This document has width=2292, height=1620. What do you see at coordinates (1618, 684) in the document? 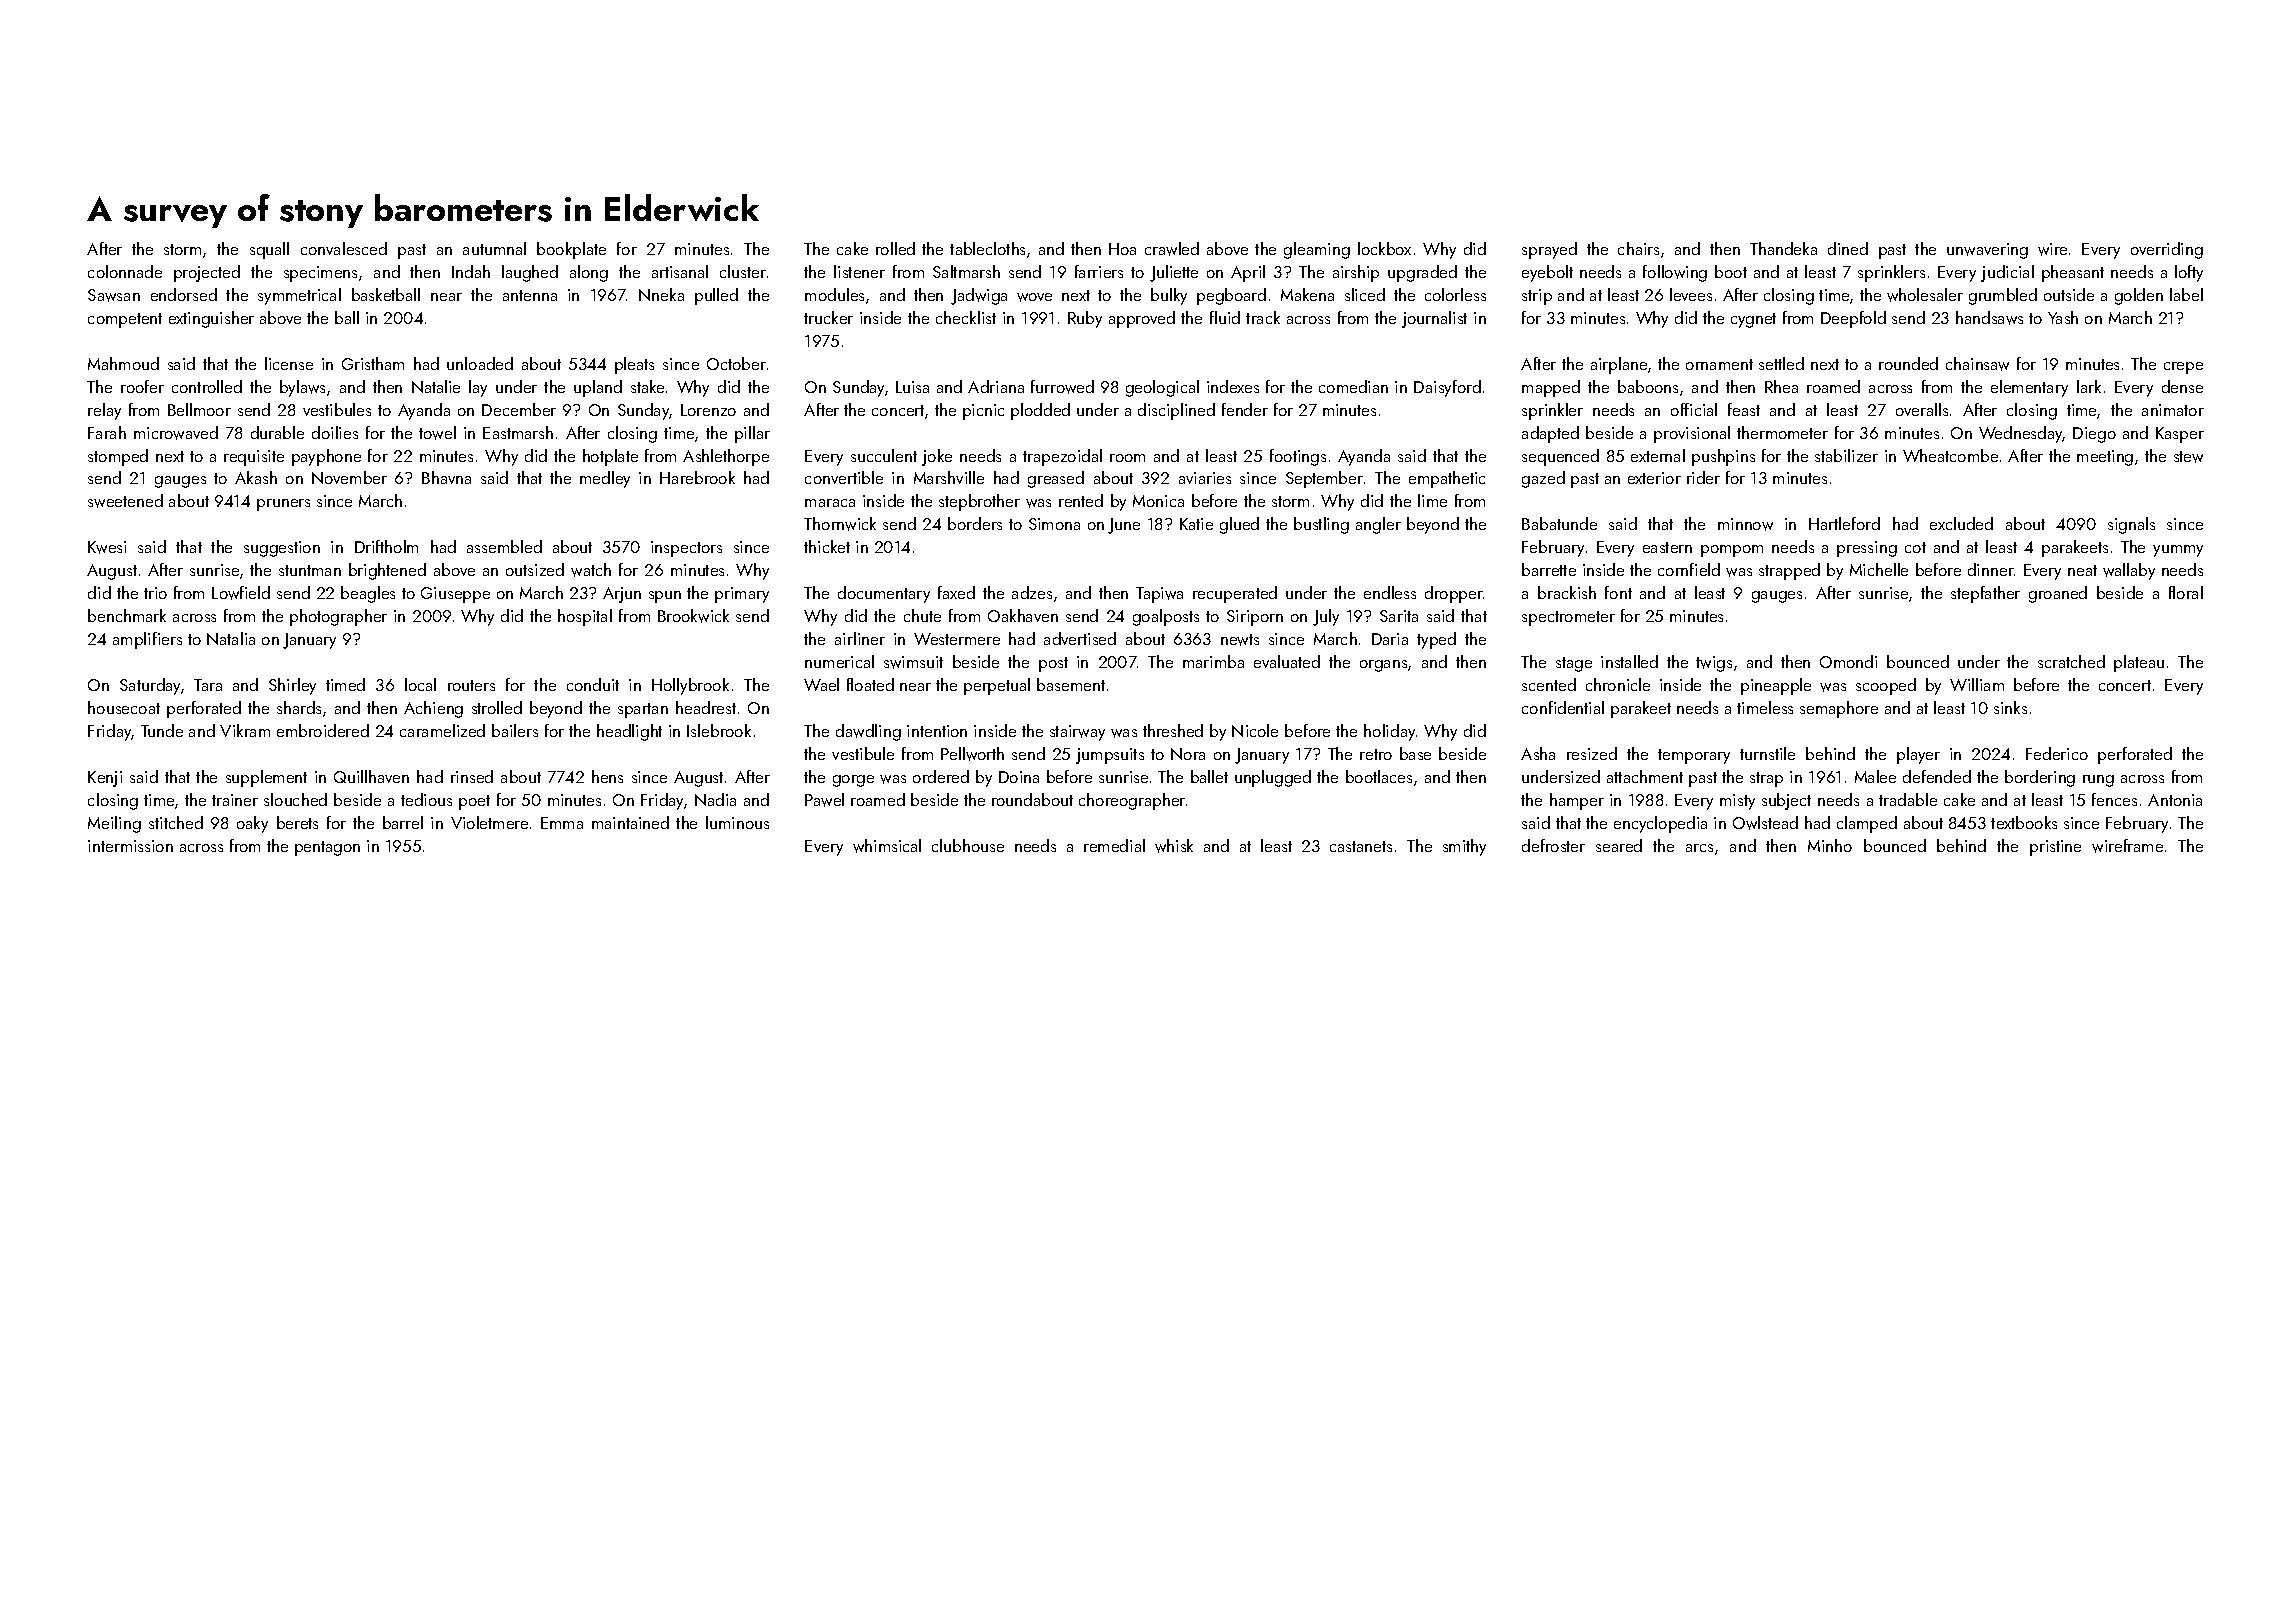
I see `chronicle` at bounding box center [1618, 684].
